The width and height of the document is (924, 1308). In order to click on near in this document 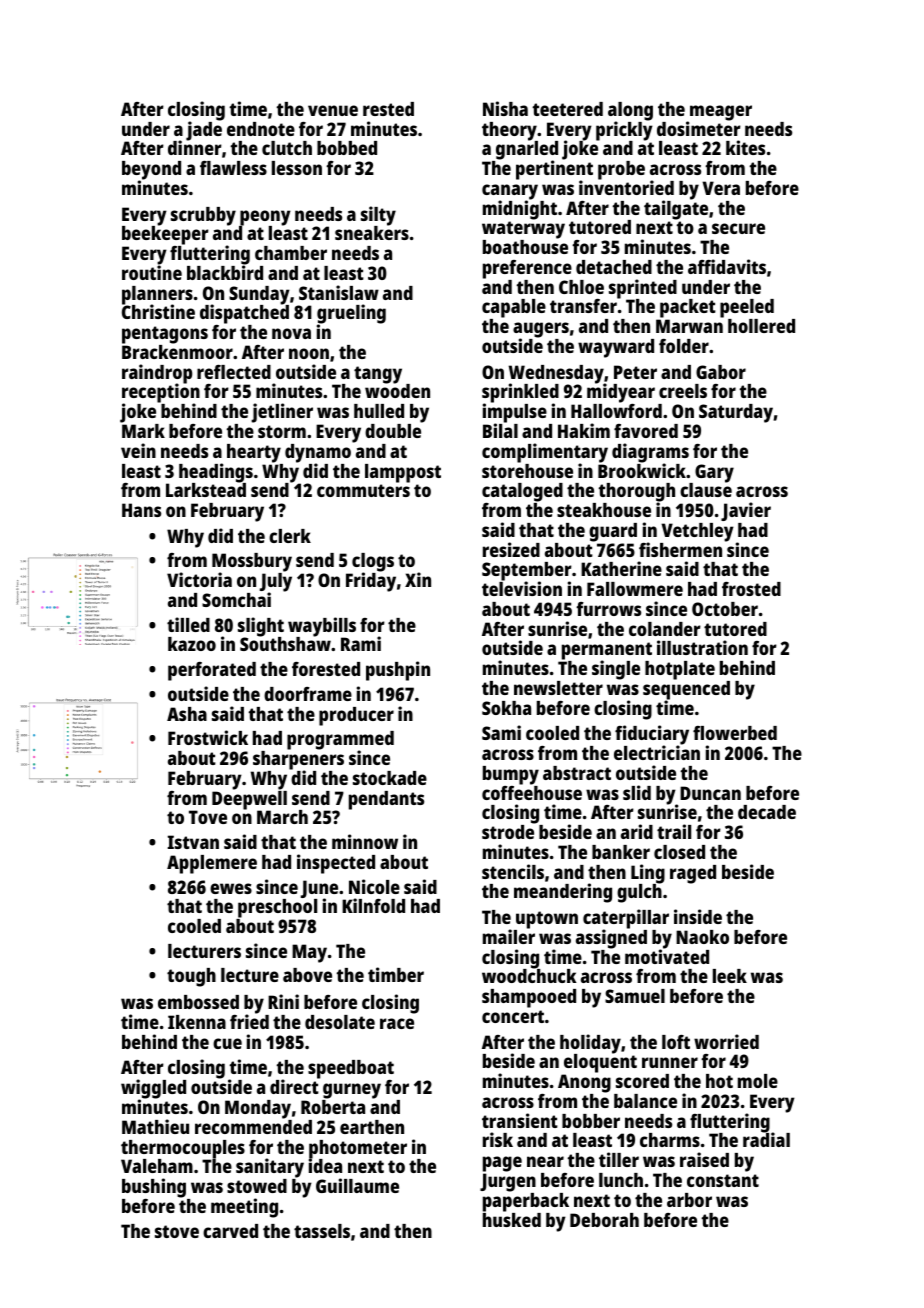, I will do `click(545, 1161)`.
